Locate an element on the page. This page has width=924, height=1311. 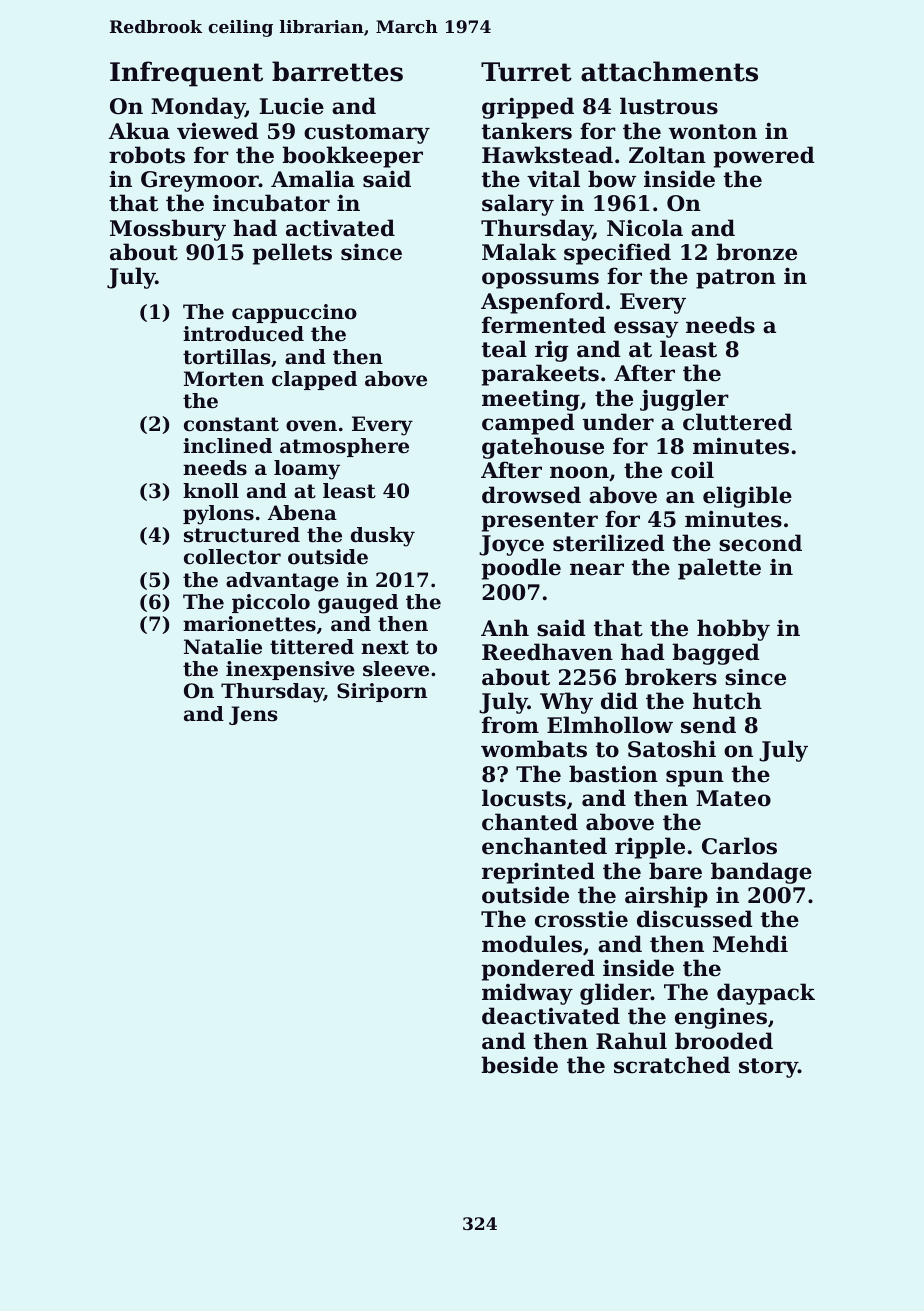
Monday is located at coordinates (198, 108).
